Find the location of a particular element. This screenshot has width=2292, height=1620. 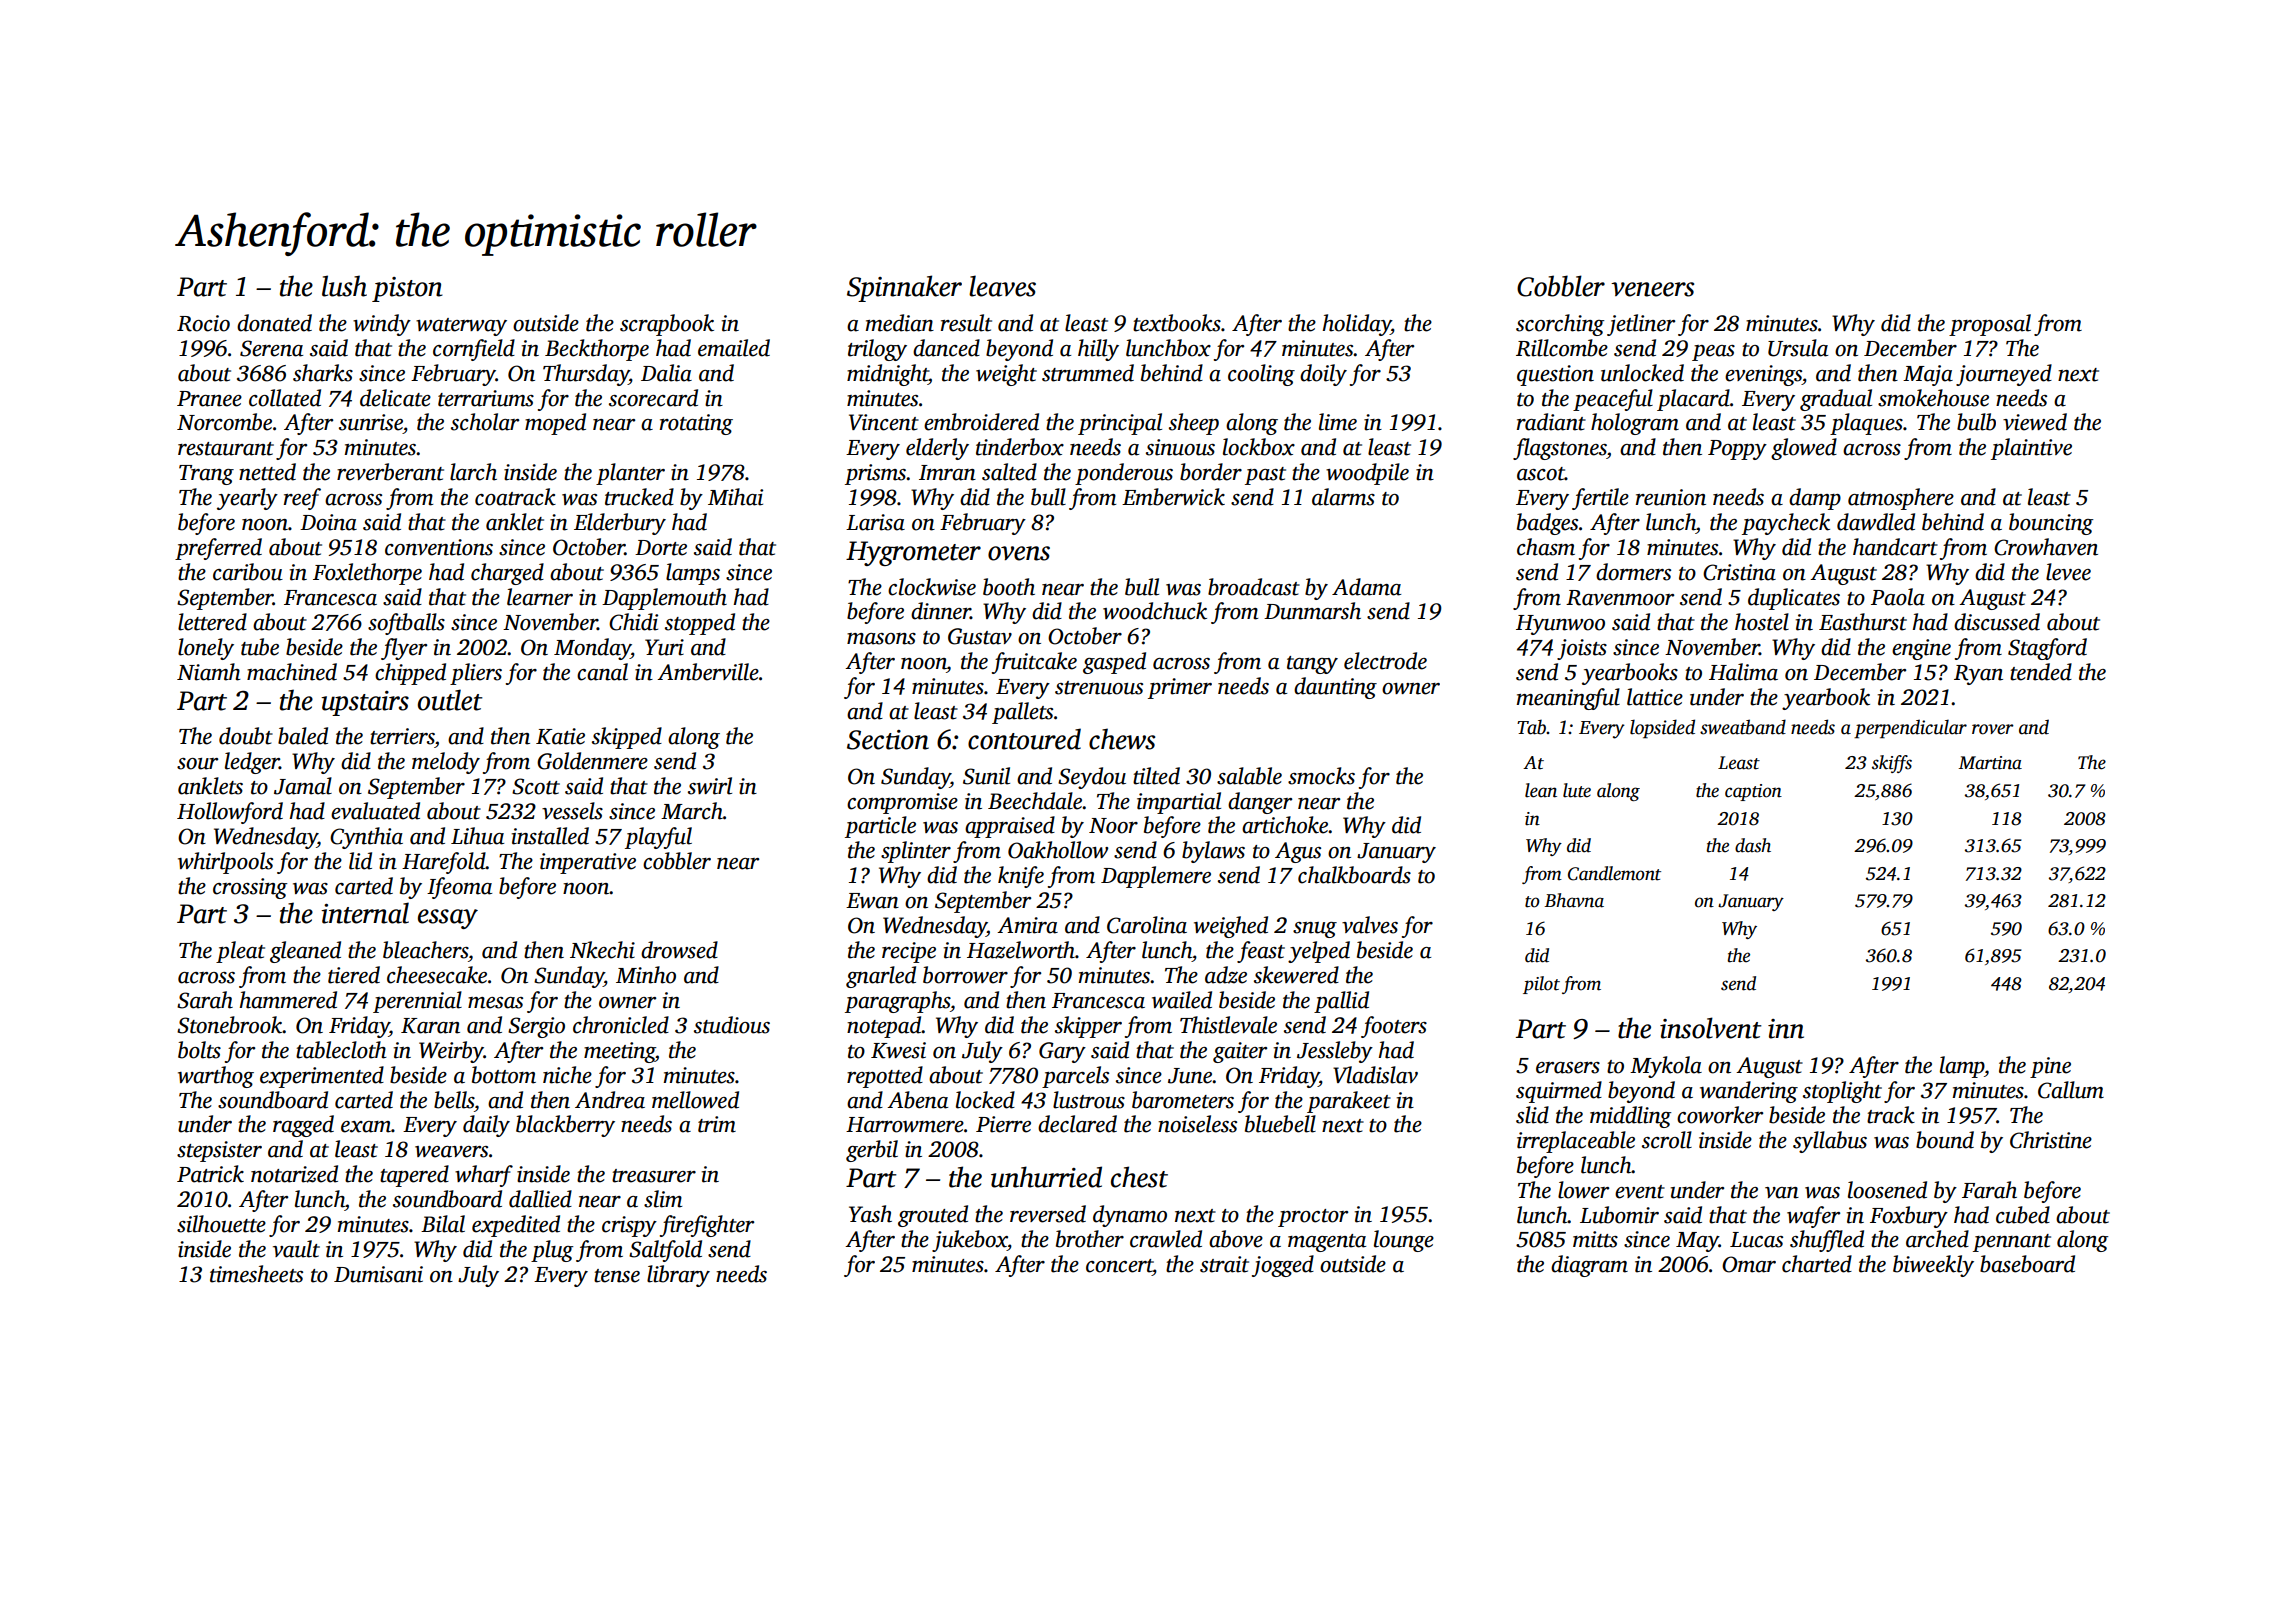

jogged is located at coordinates (1283, 1266).
